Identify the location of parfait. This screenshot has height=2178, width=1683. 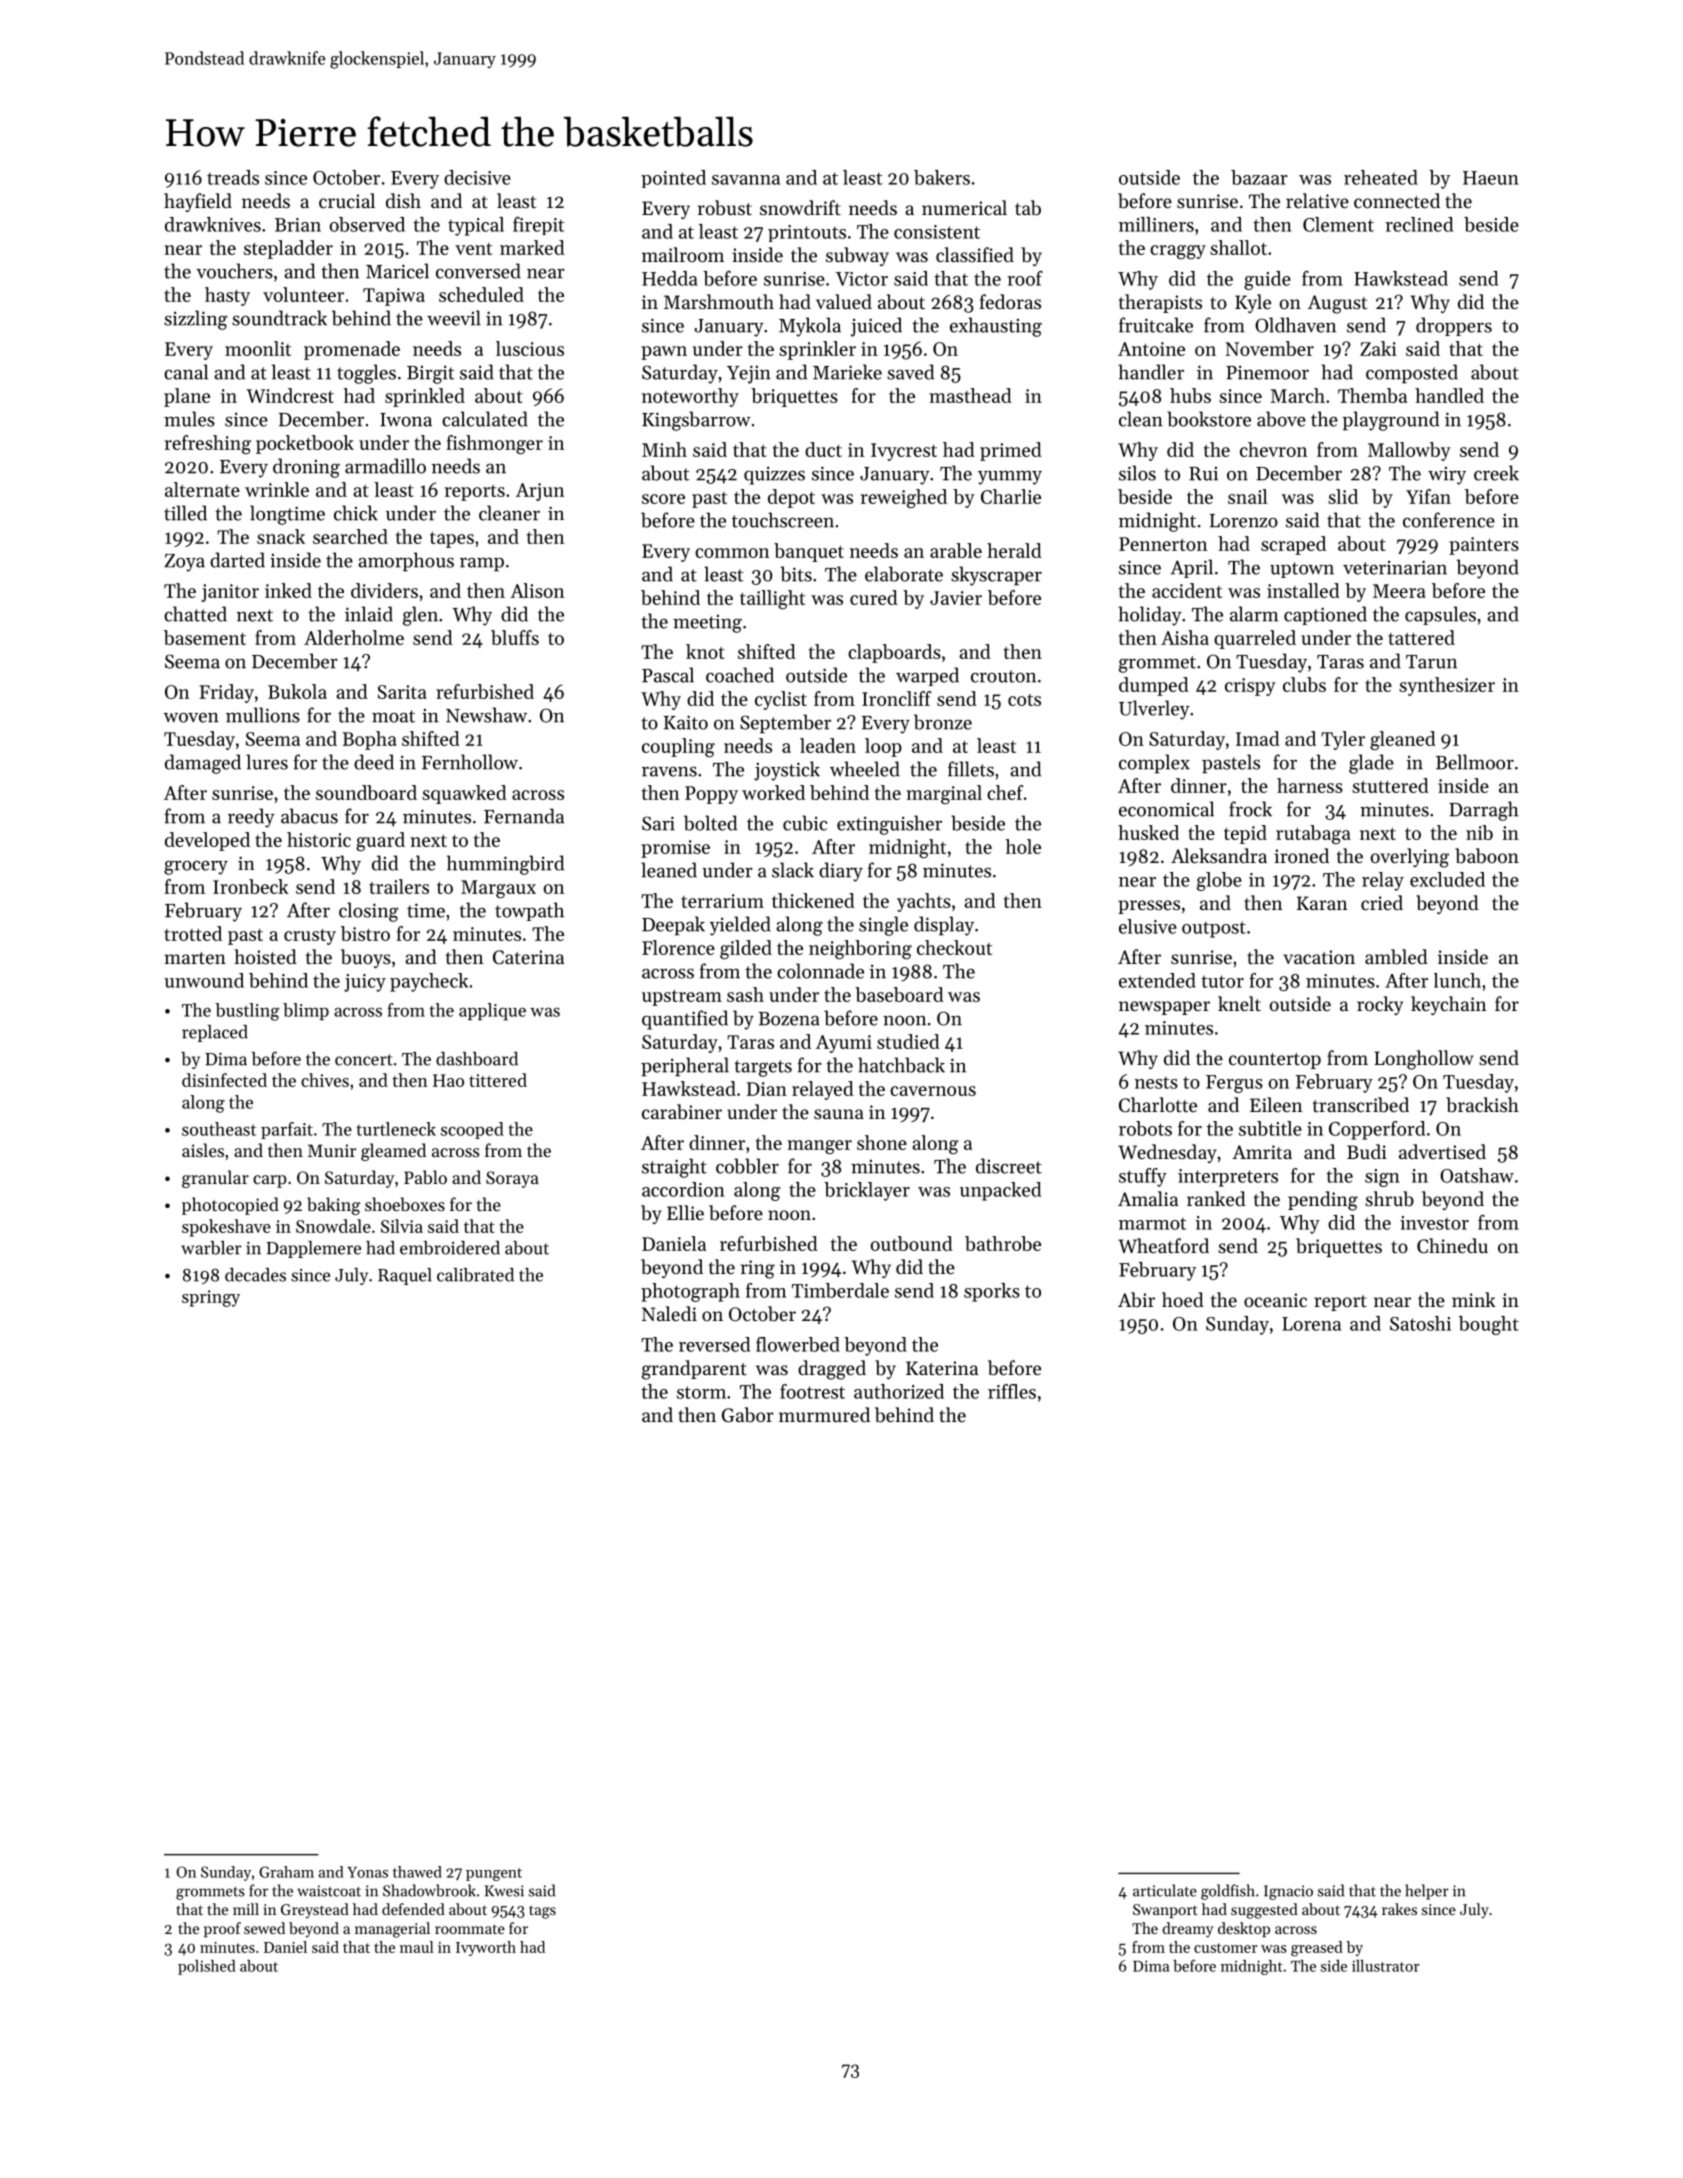
(287, 1130).
